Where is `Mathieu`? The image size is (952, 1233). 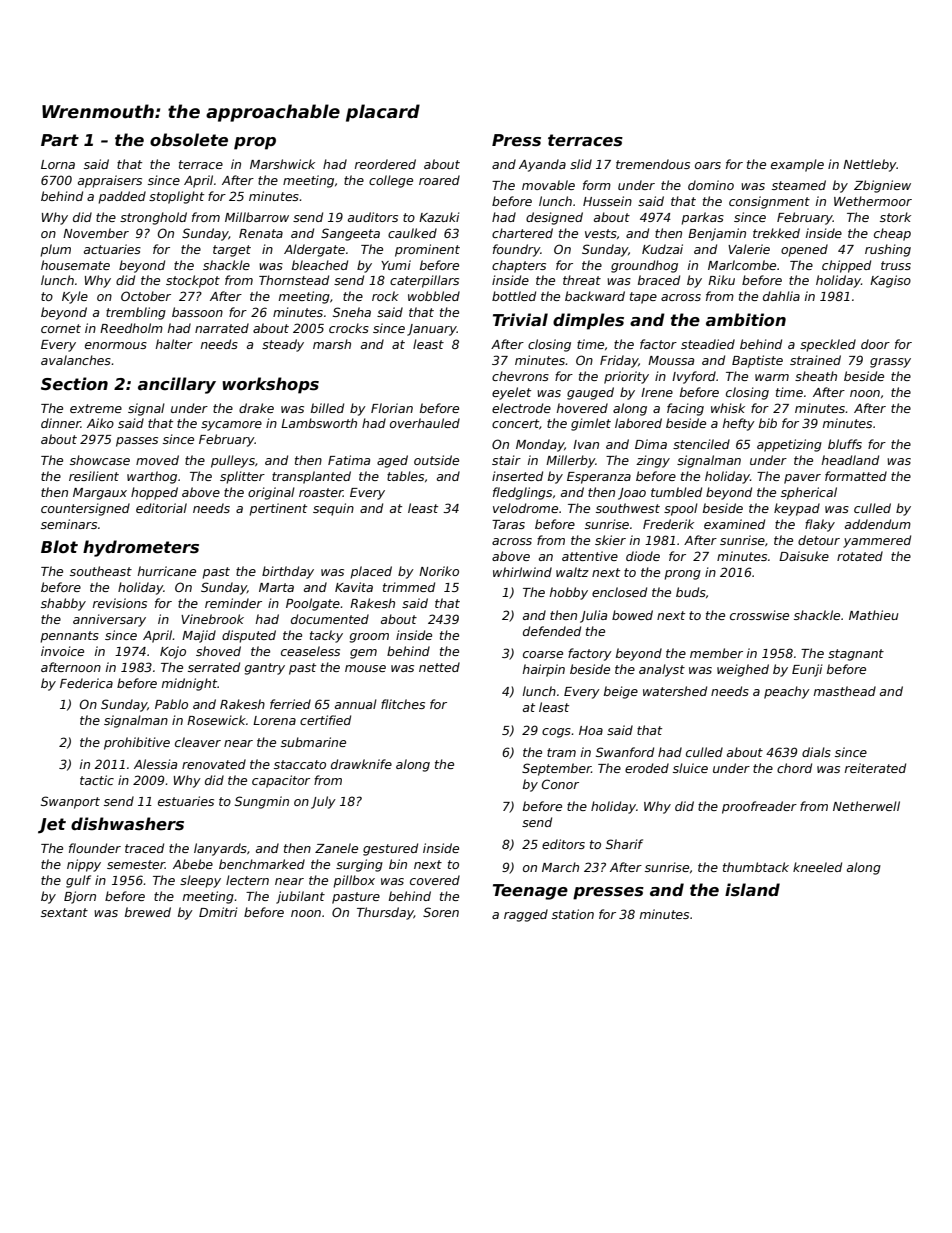
Mathieu is located at coordinates (874, 615).
